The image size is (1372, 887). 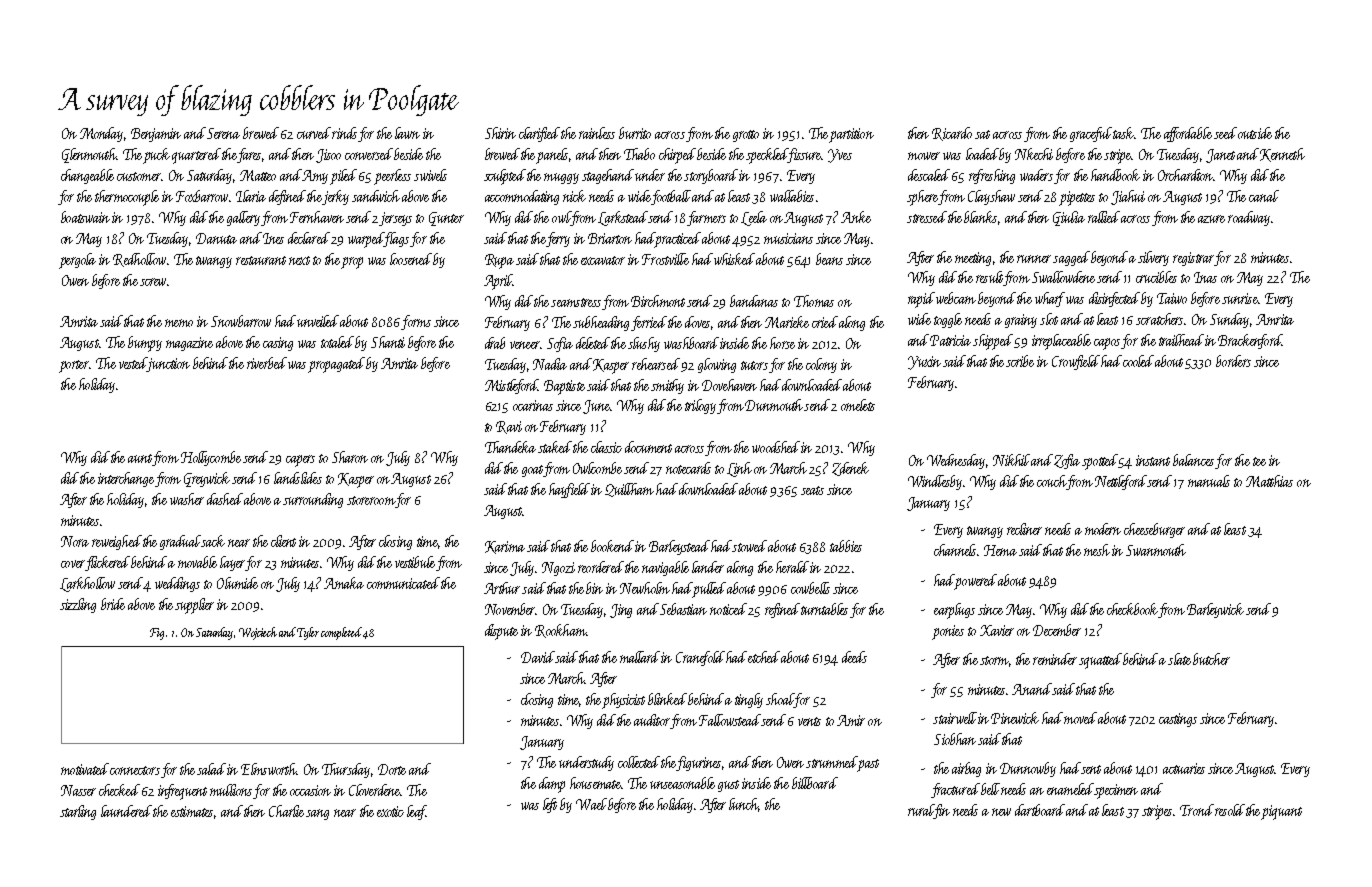 What do you see at coordinates (511, 386) in the document?
I see `Mistleford` at bounding box center [511, 386].
